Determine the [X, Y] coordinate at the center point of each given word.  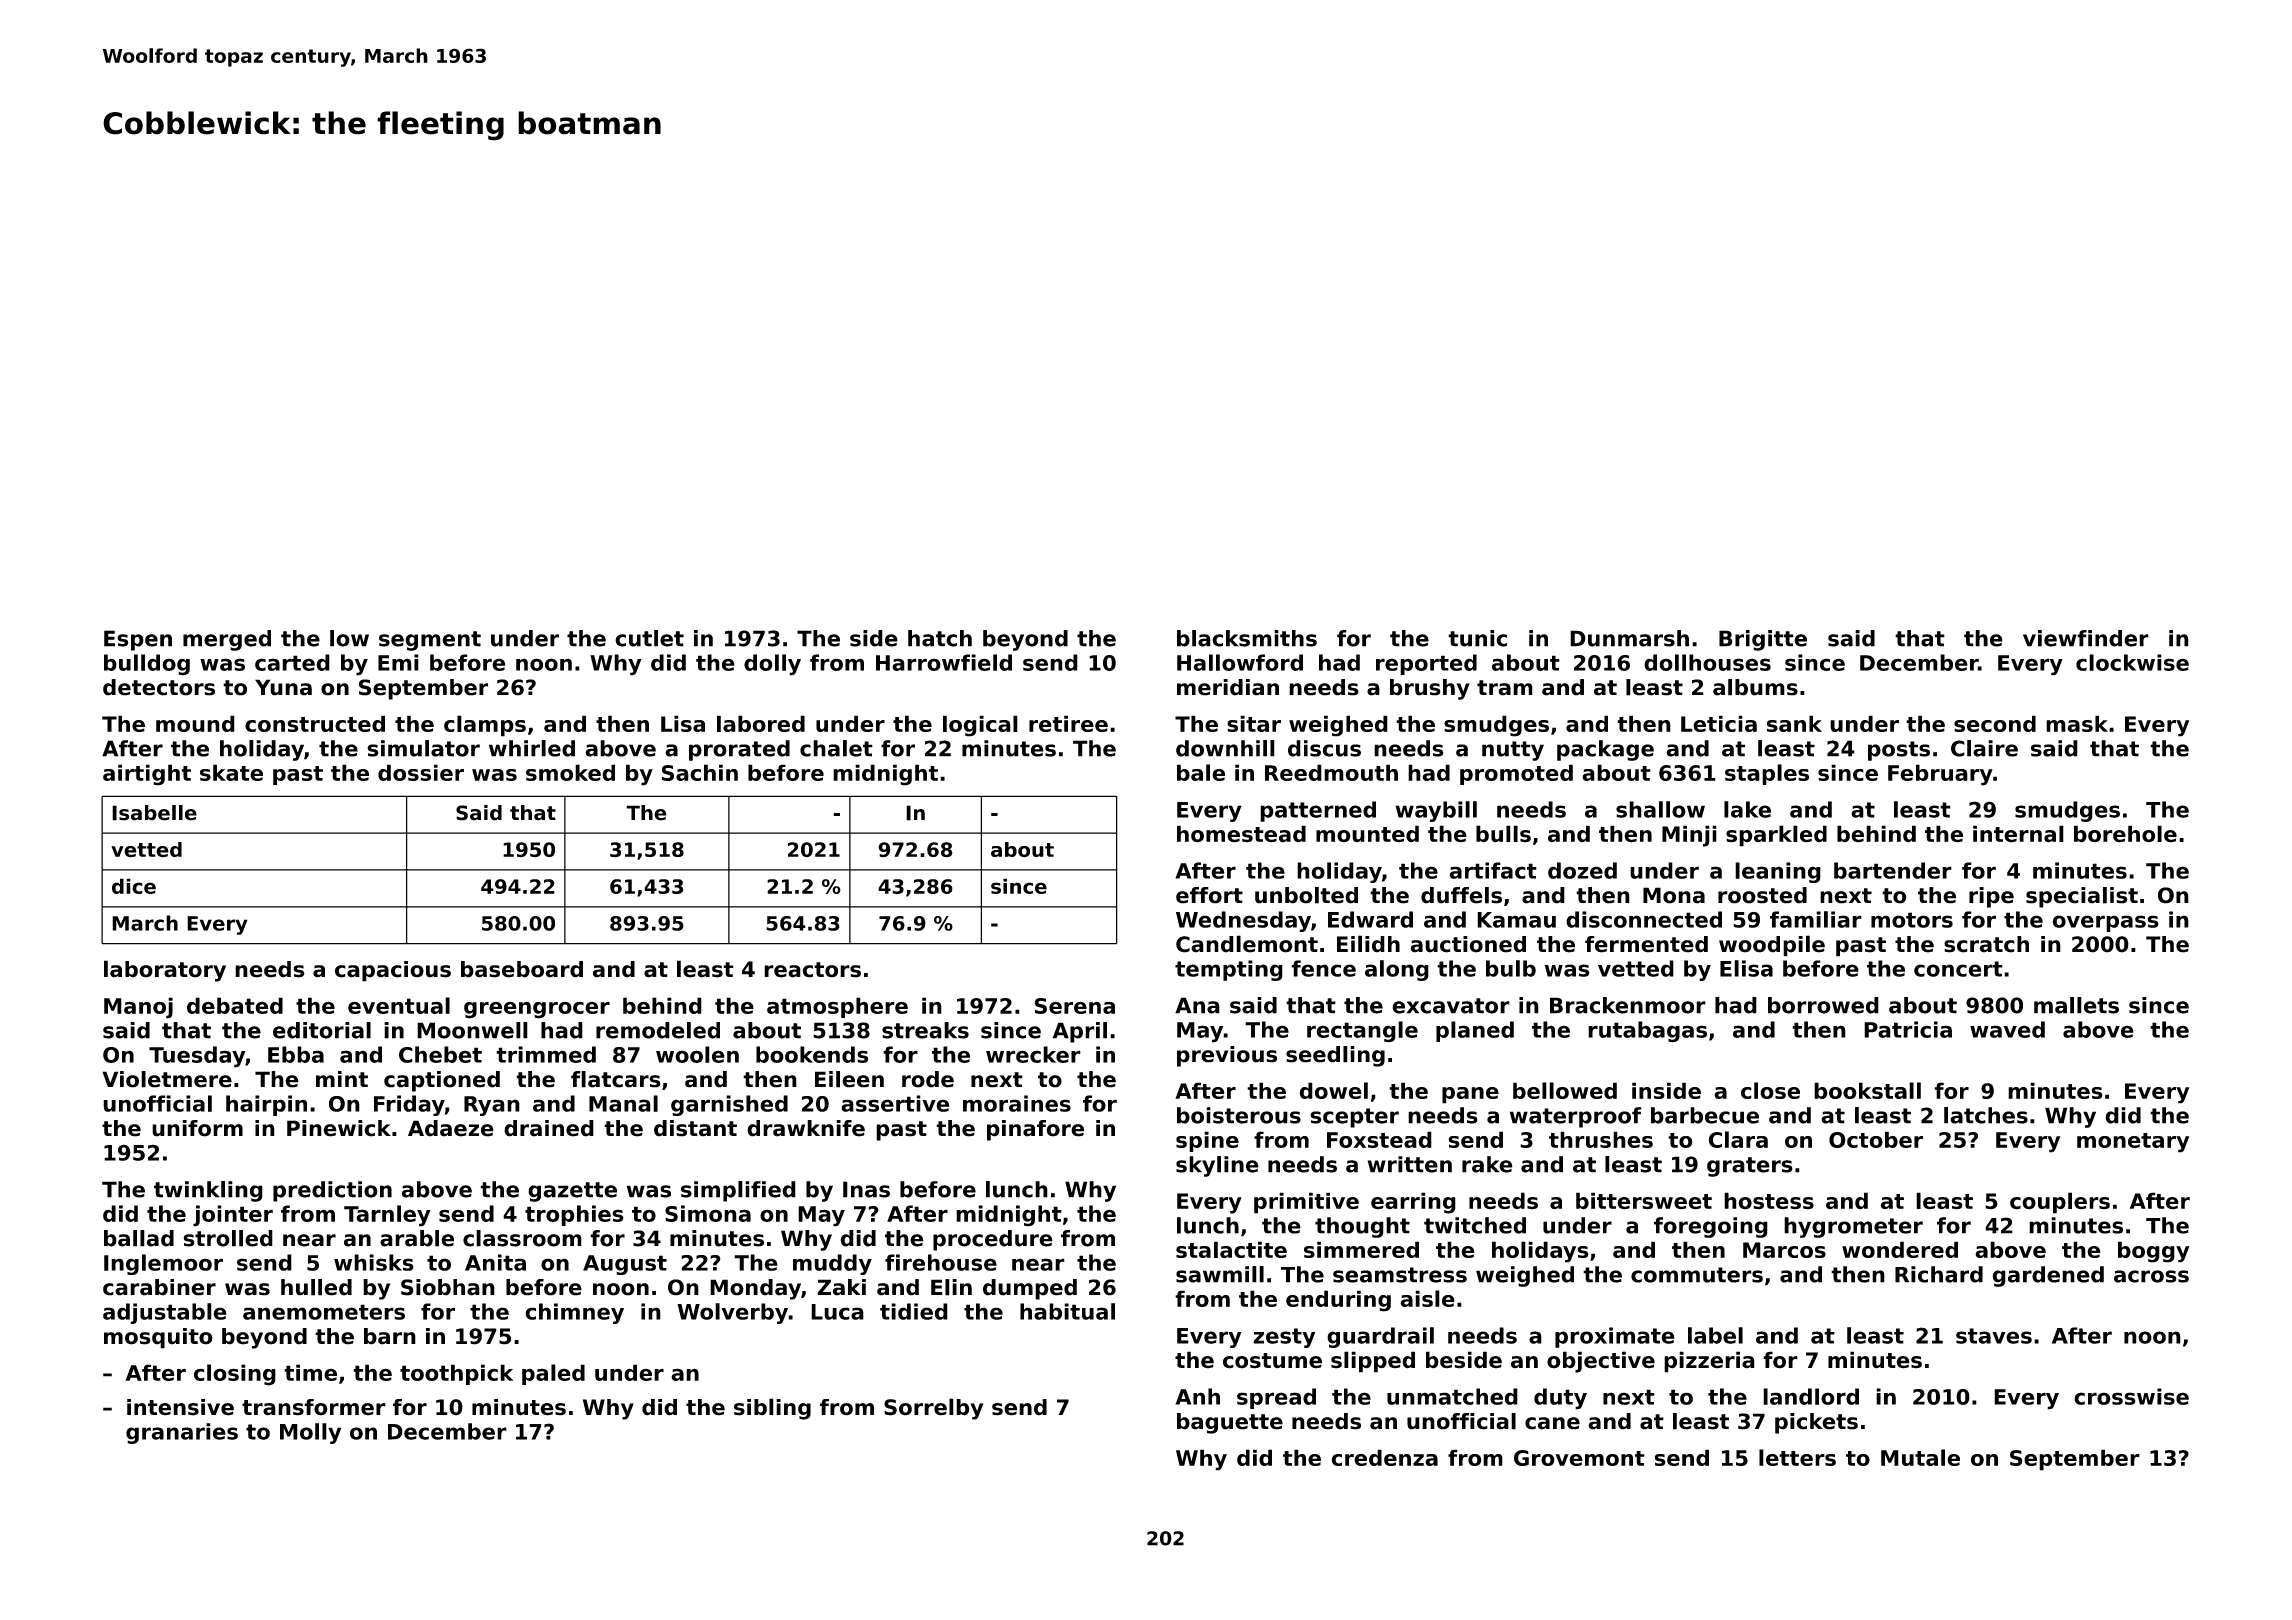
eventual [399, 1005]
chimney [574, 1313]
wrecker [1033, 1054]
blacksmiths [1247, 638]
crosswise [2131, 1396]
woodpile [1772, 946]
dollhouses [1707, 662]
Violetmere [167, 1079]
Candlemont [1247, 944]
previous [1227, 1056]
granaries [182, 1433]
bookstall [1867, 1090]
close [1770, 1090]
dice [134, 886]
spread [1276, 1398]
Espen [138, 640]
